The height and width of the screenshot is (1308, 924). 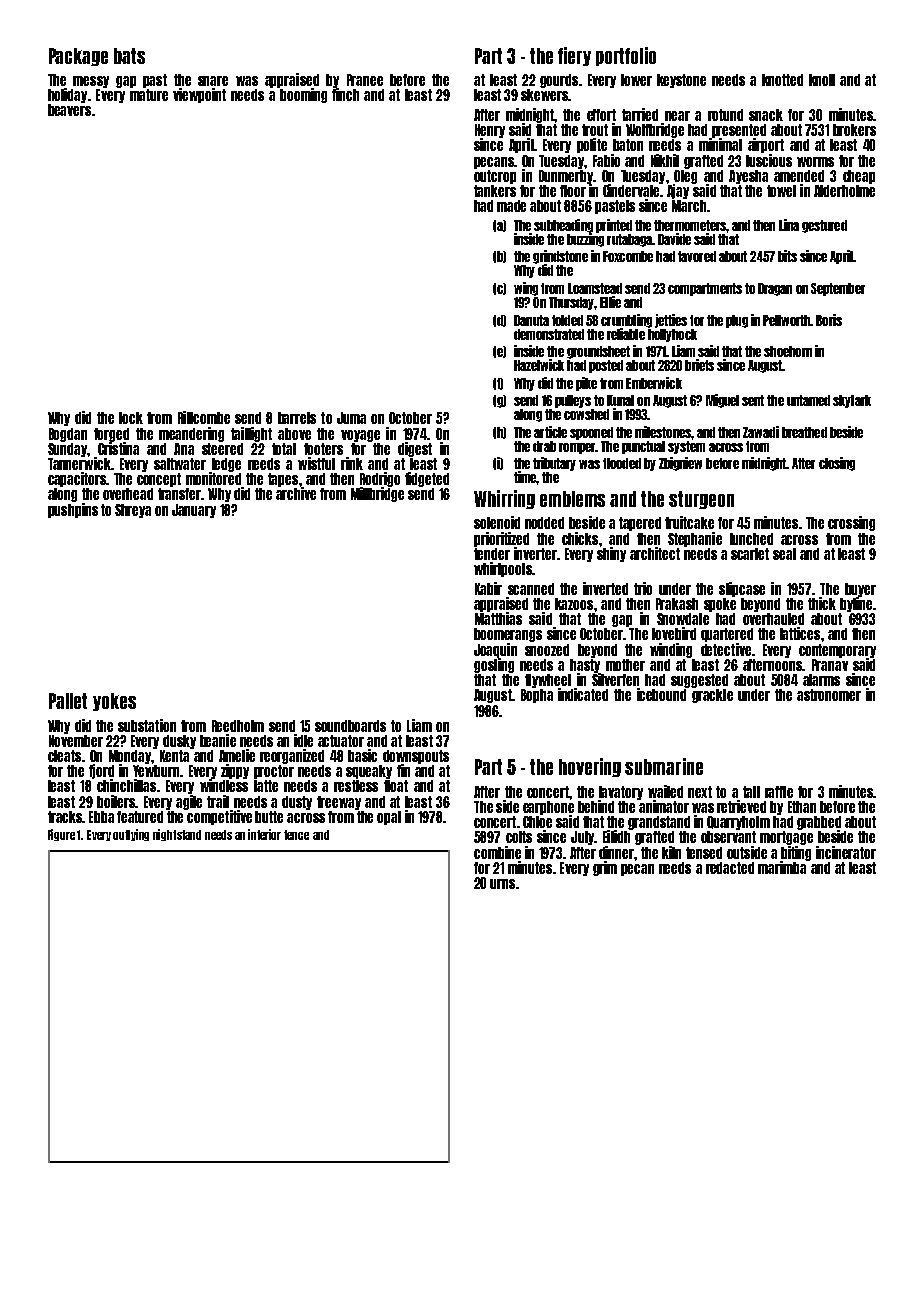 I want to click on tankers, so click(x=495, y=191).
